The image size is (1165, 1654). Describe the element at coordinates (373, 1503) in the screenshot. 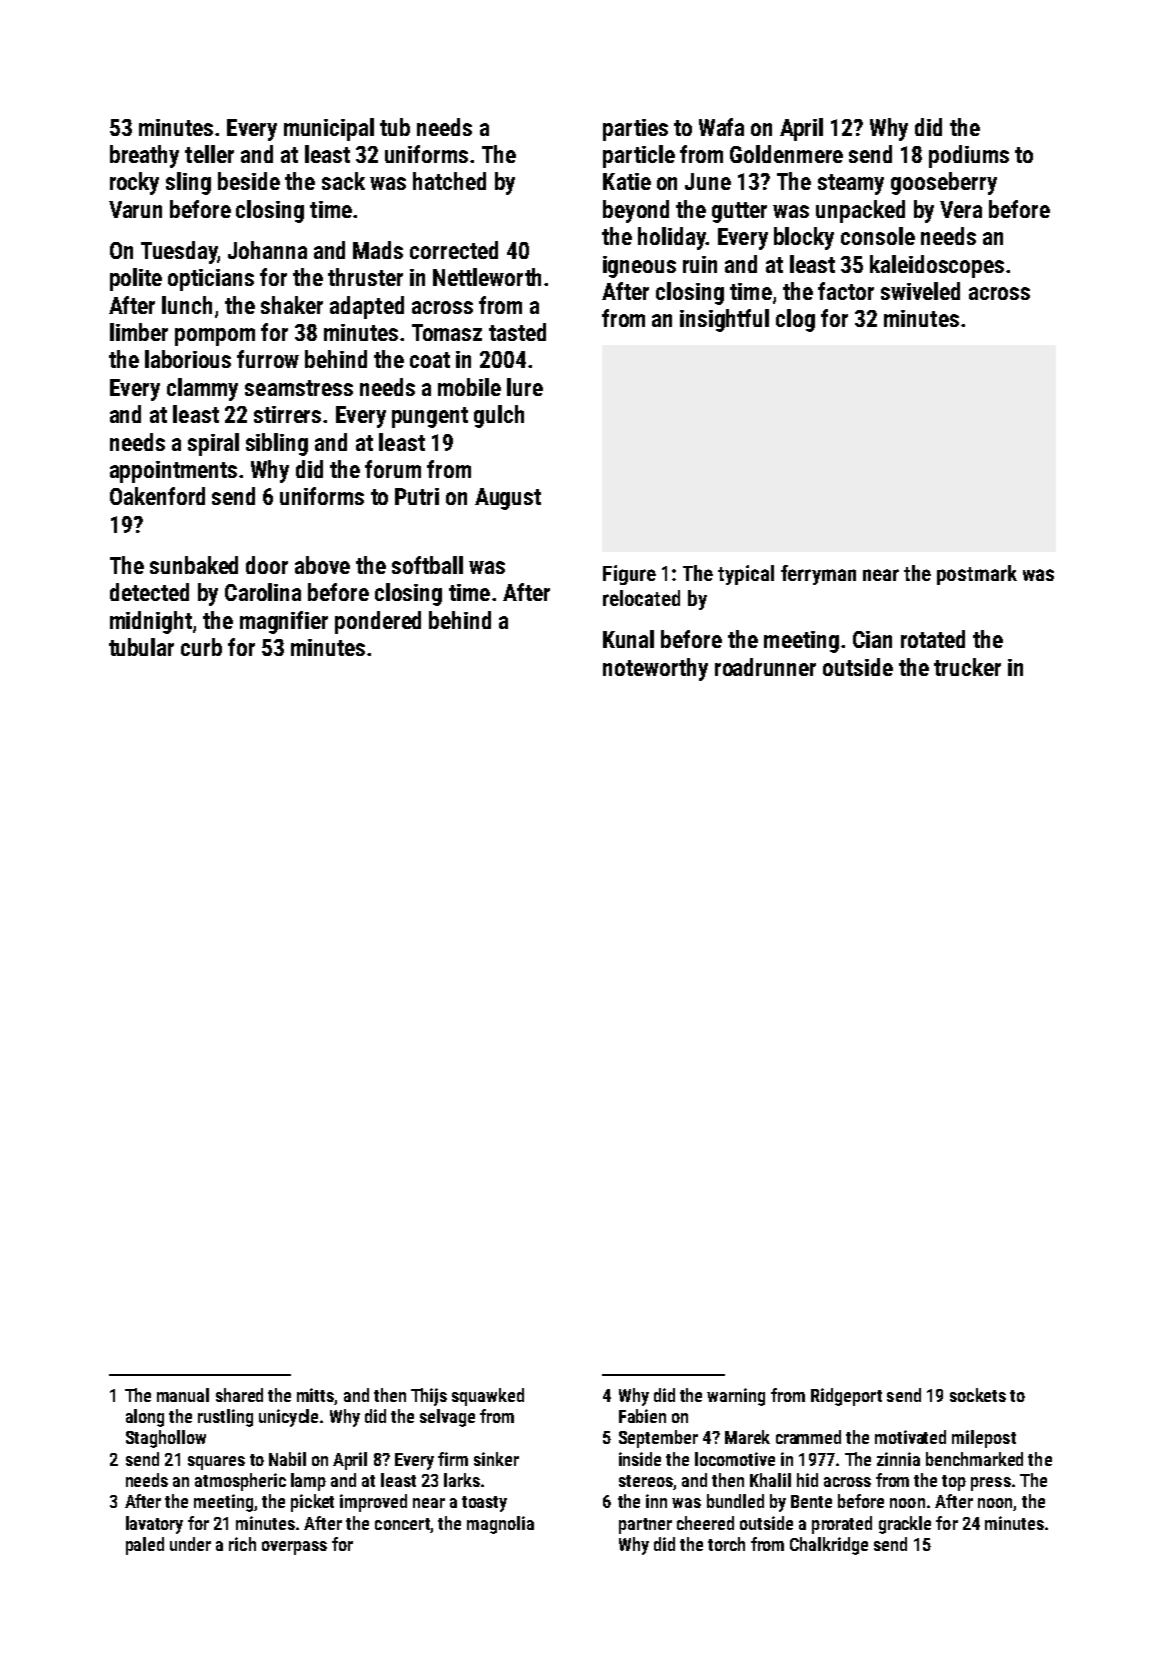

I see `improved` at that location.
